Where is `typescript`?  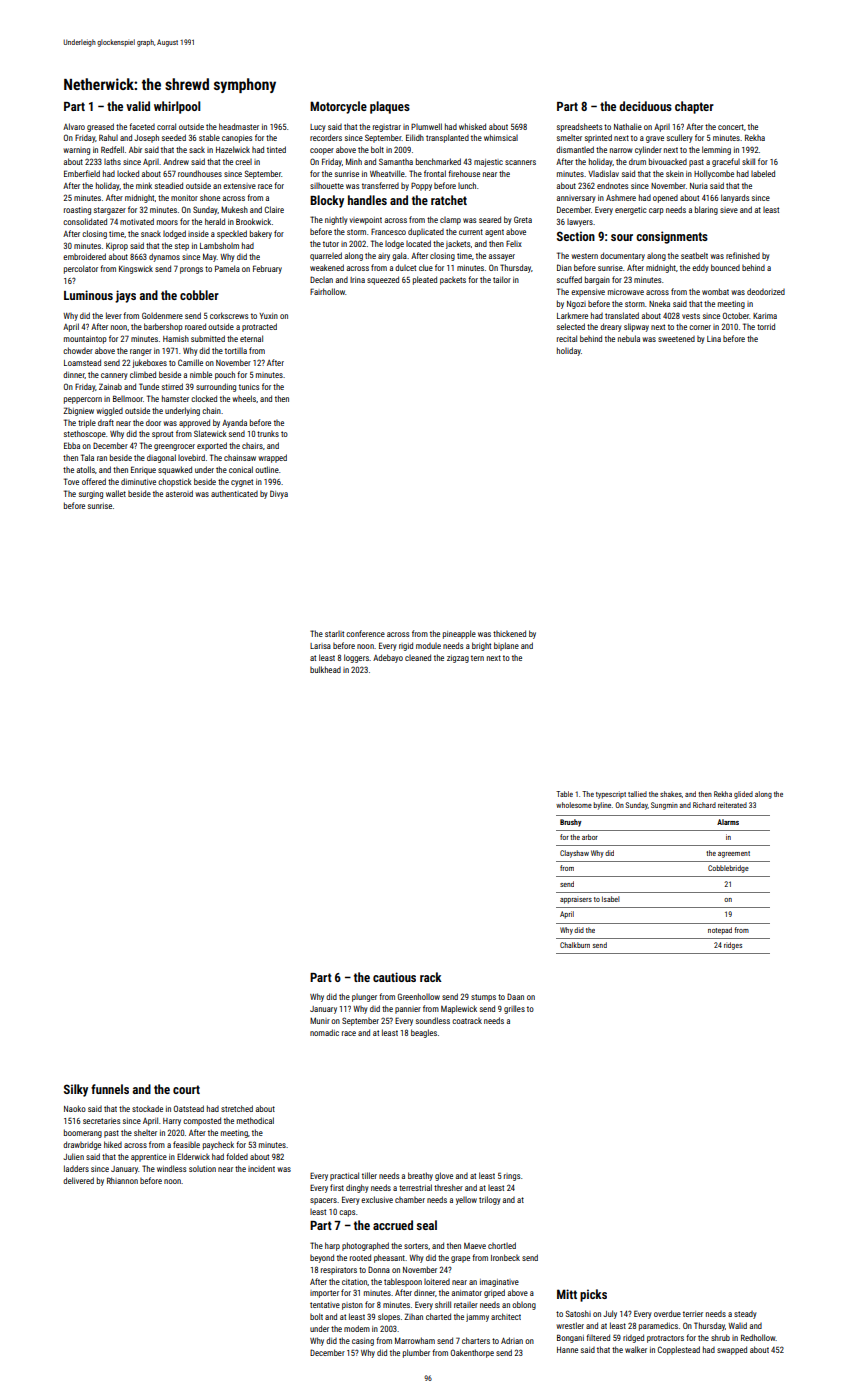
typescript is located at coordinates (611, 795).
